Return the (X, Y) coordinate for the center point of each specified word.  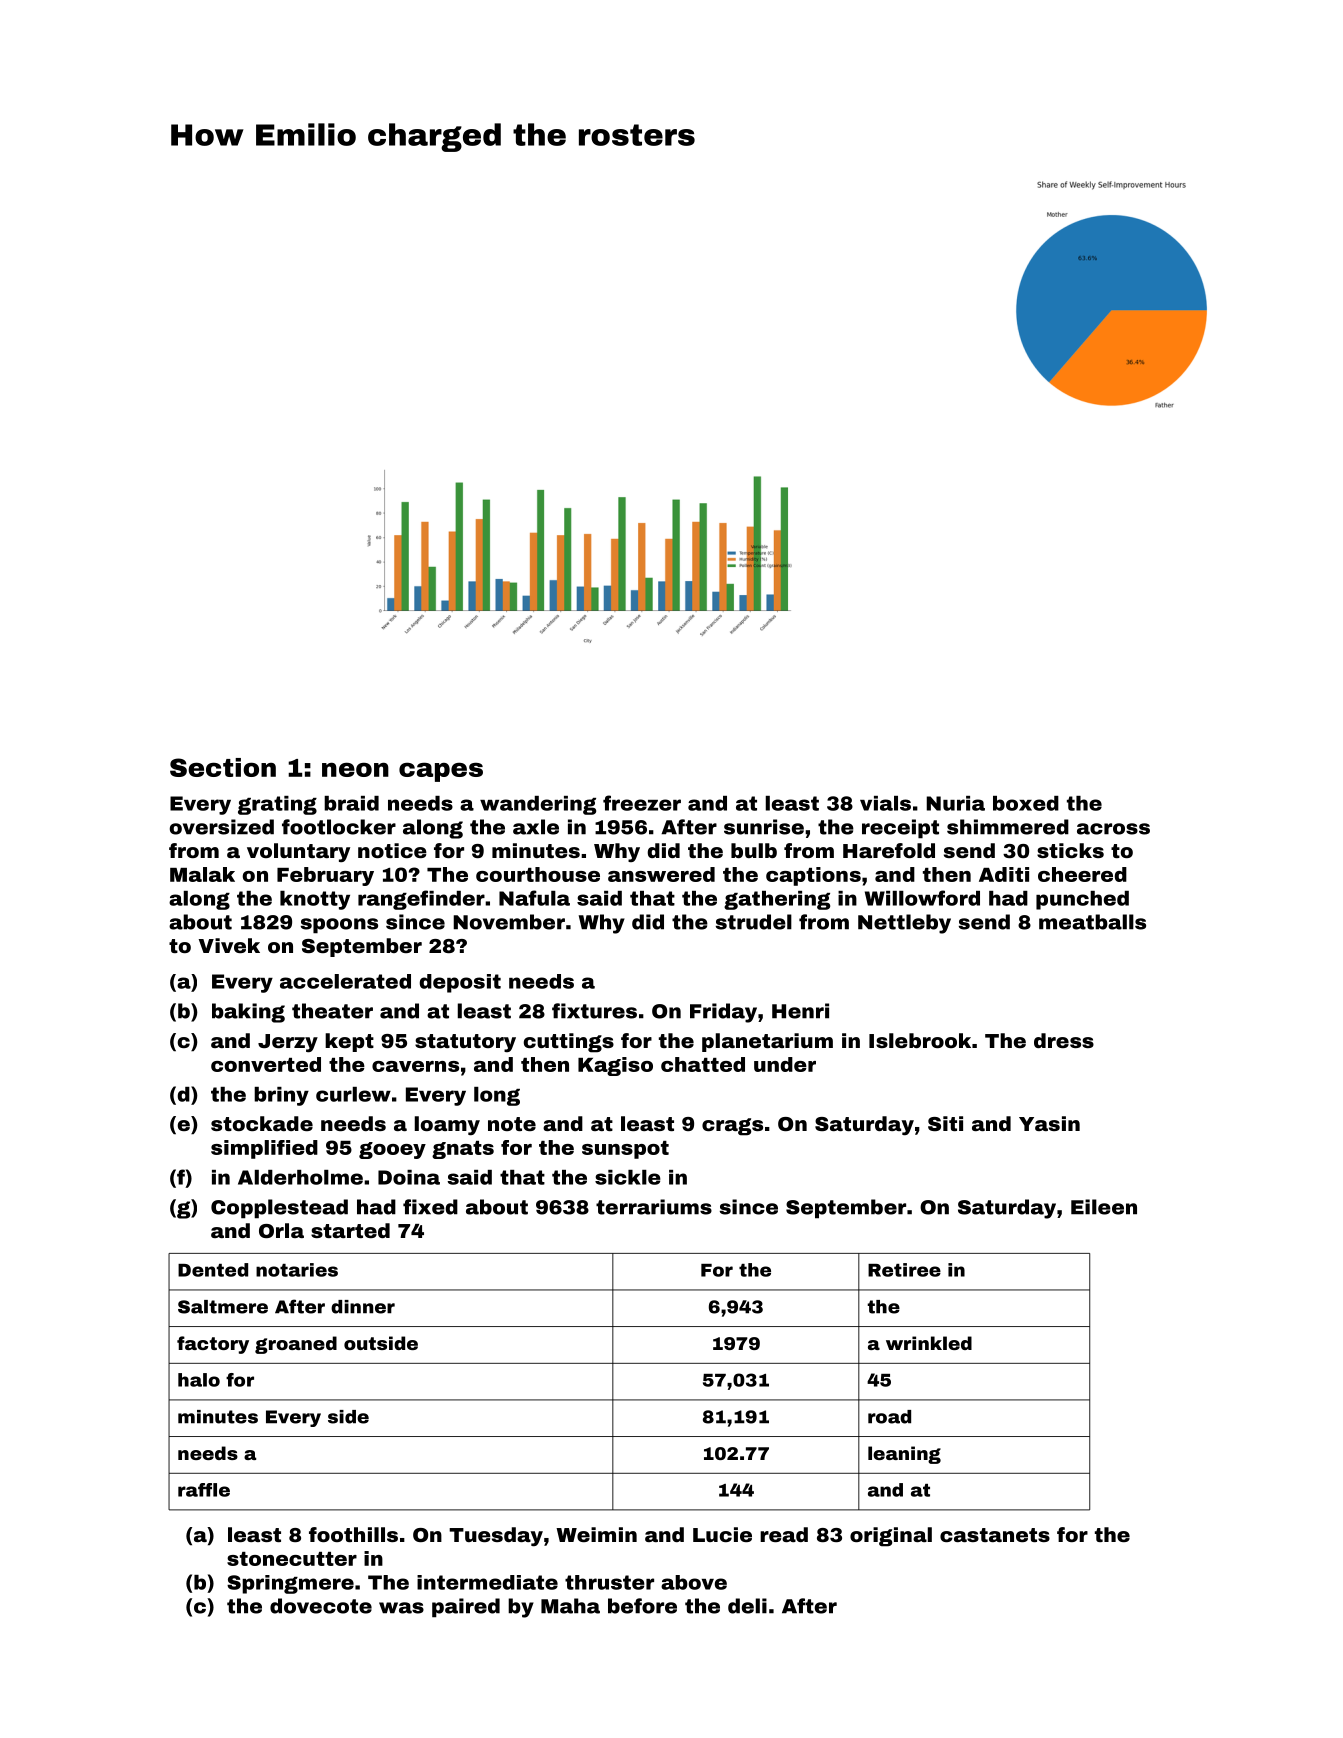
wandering (538, 805)
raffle (204, 1490)
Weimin (596, 1534)
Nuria (955, 803)
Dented (213, 1270)
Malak (202, 874)
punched (1082, 900)
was (401, 1608)
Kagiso (615, 1066)
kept (349, 1042)
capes (441, 772)
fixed (430, 1207)
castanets (995, 1535)
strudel (754, 922)
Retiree (904, 1270)
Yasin (1049, 1123)
